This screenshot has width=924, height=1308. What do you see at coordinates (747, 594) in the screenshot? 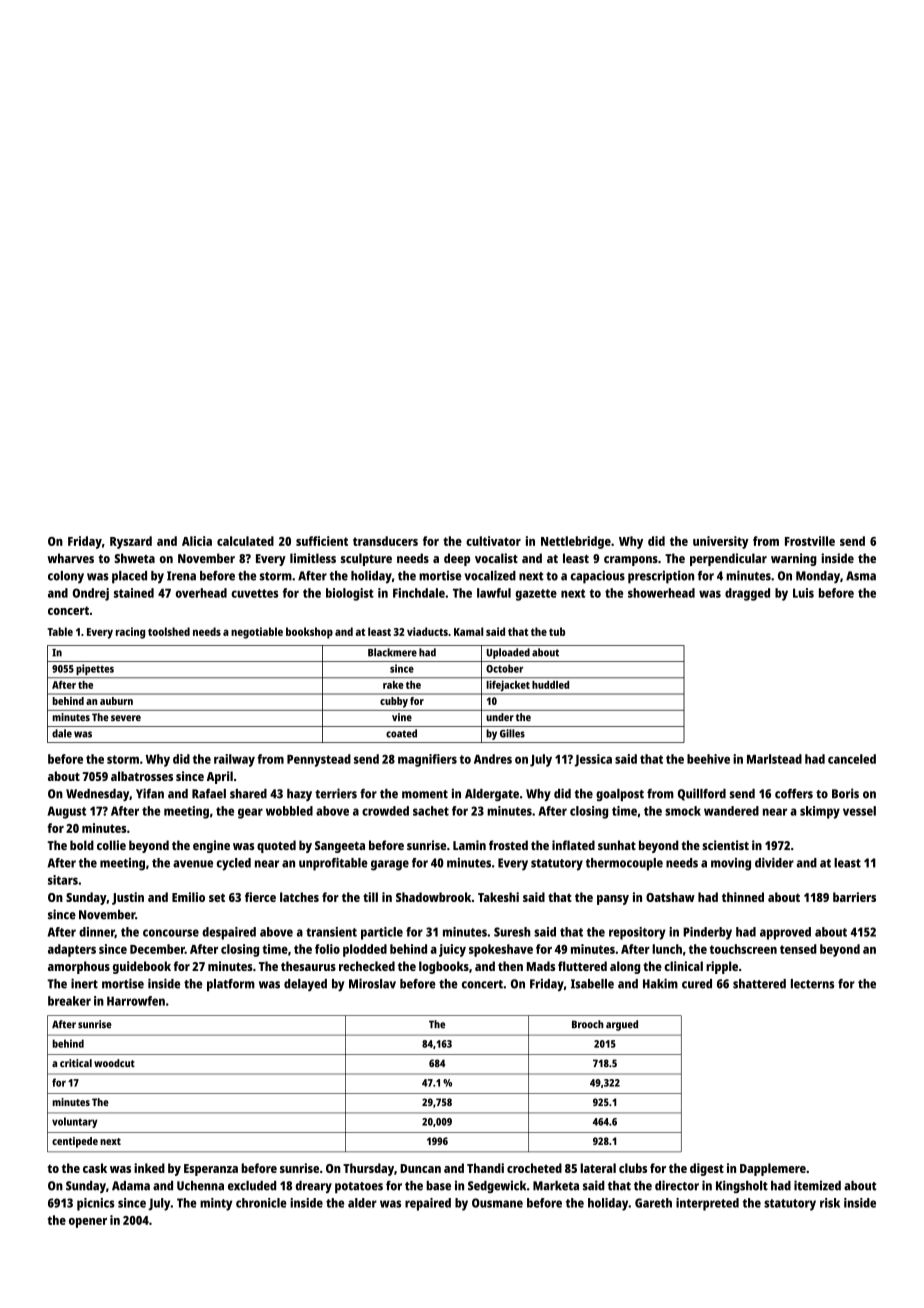
I see `dragged` at bounding box center [747, 594].
